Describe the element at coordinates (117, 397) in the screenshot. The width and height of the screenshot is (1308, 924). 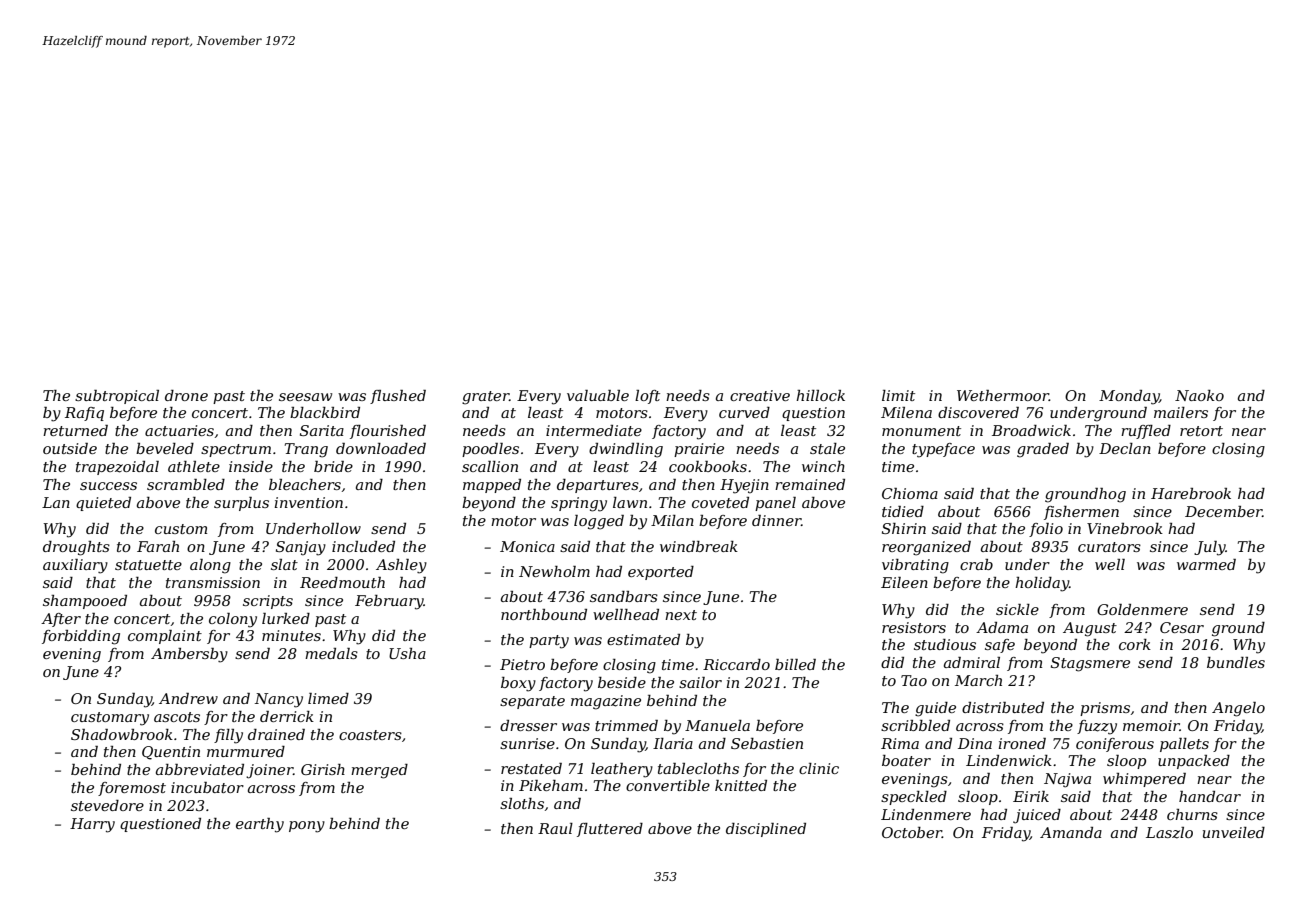
I see `subtropical` at that location.
